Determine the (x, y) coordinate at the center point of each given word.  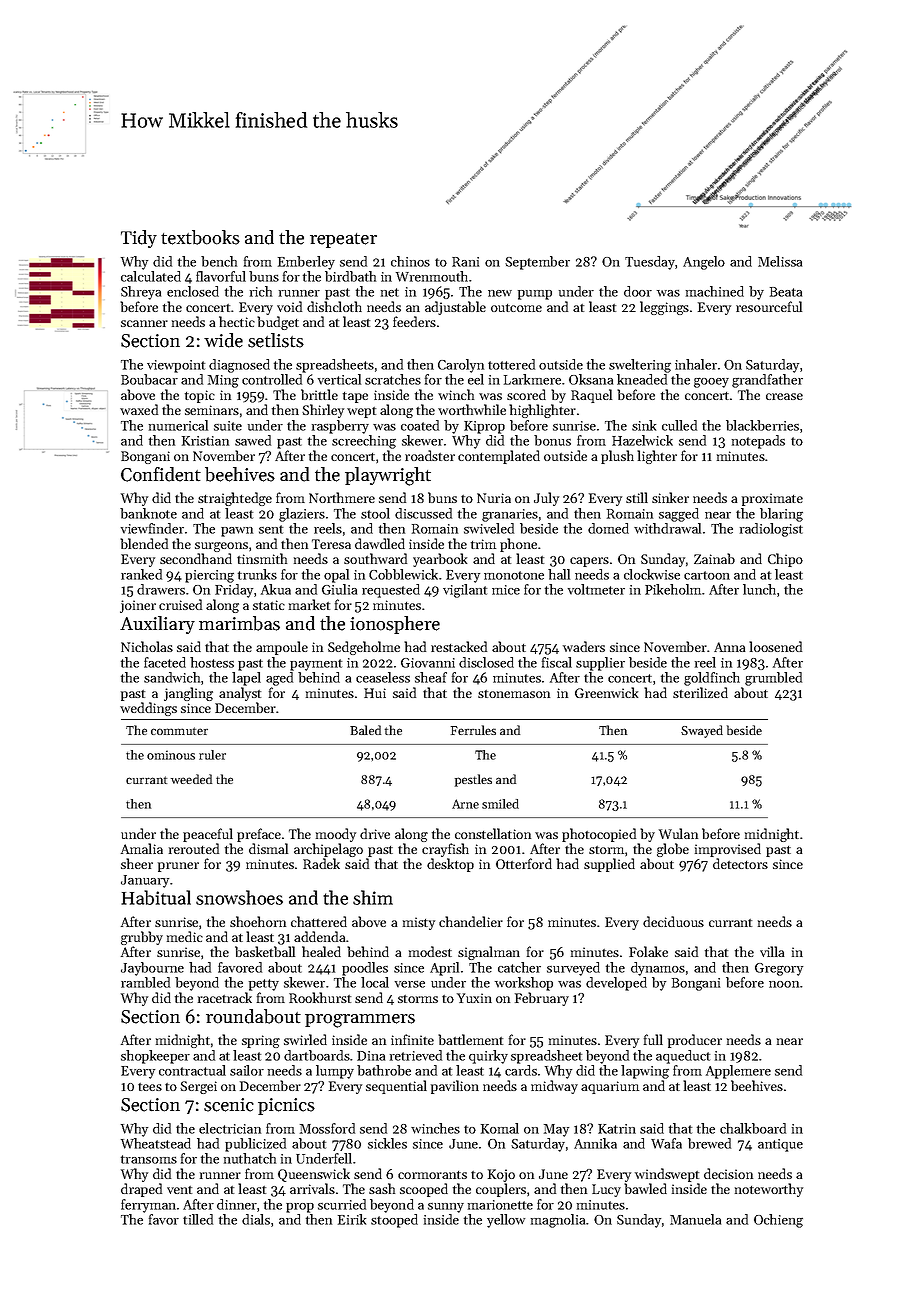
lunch (759, 589)
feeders (414, 321)
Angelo (704, 263)
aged (279, 679)
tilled (198, 1219)
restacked (459, 646)
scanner (144, 323)
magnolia (558, 1221)
